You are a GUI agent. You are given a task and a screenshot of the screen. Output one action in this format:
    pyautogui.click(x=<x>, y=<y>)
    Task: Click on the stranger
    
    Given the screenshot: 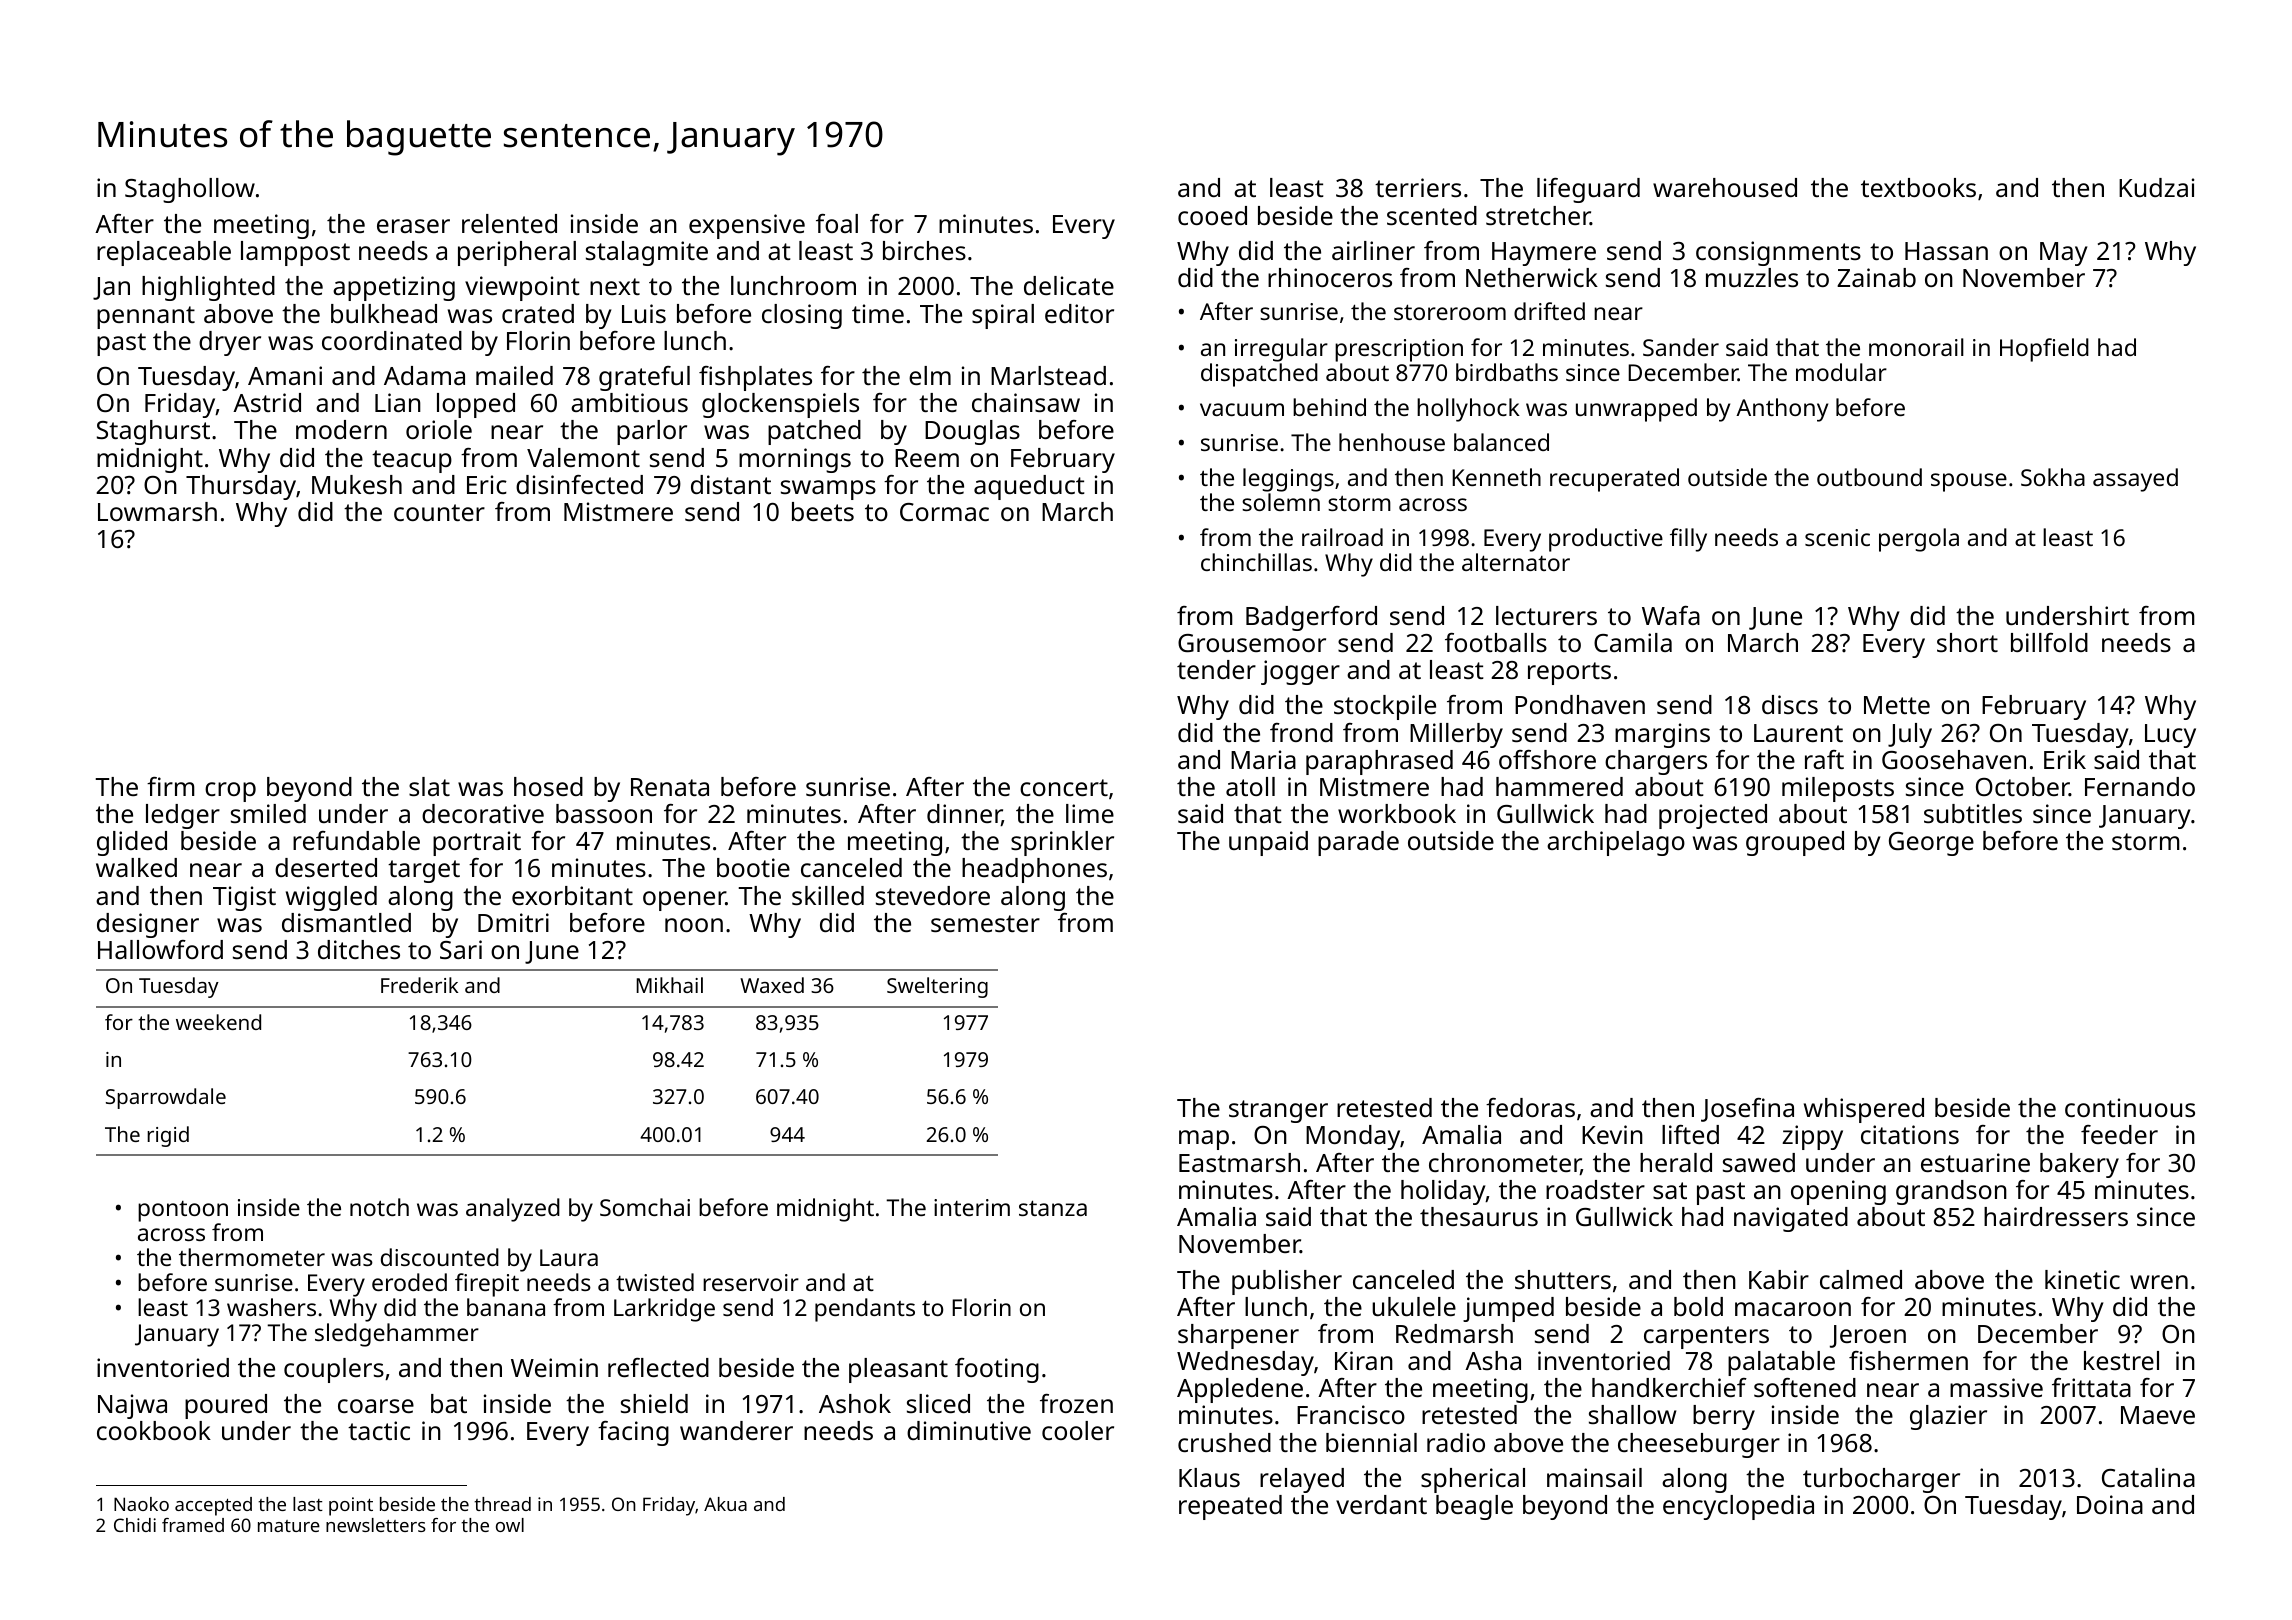 What is the action you would take?
    pyautogui.click(x=1278, y=1111)
